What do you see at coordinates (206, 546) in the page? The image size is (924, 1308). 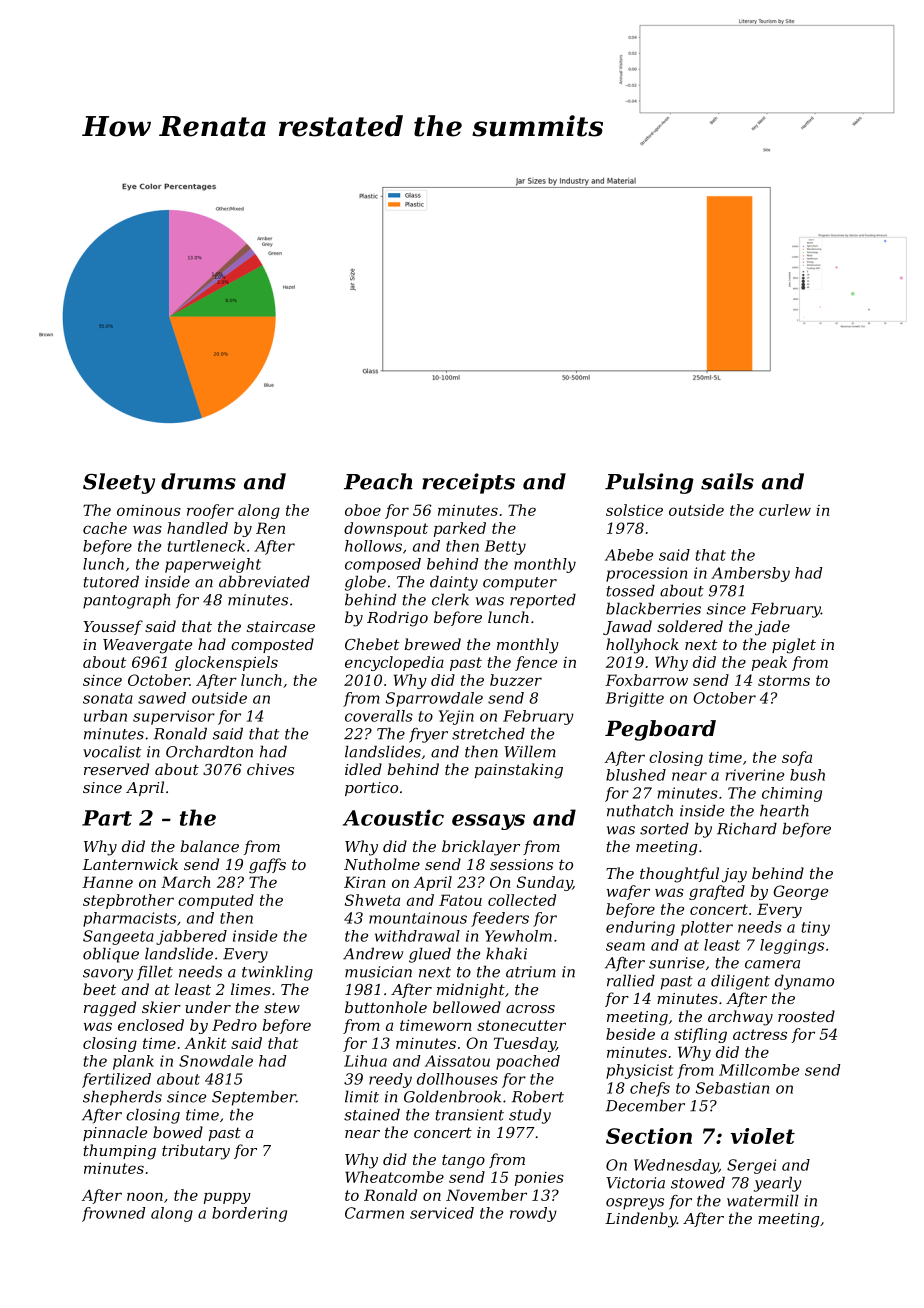 I see `turtleneck` at bounding box center [206, 546].
